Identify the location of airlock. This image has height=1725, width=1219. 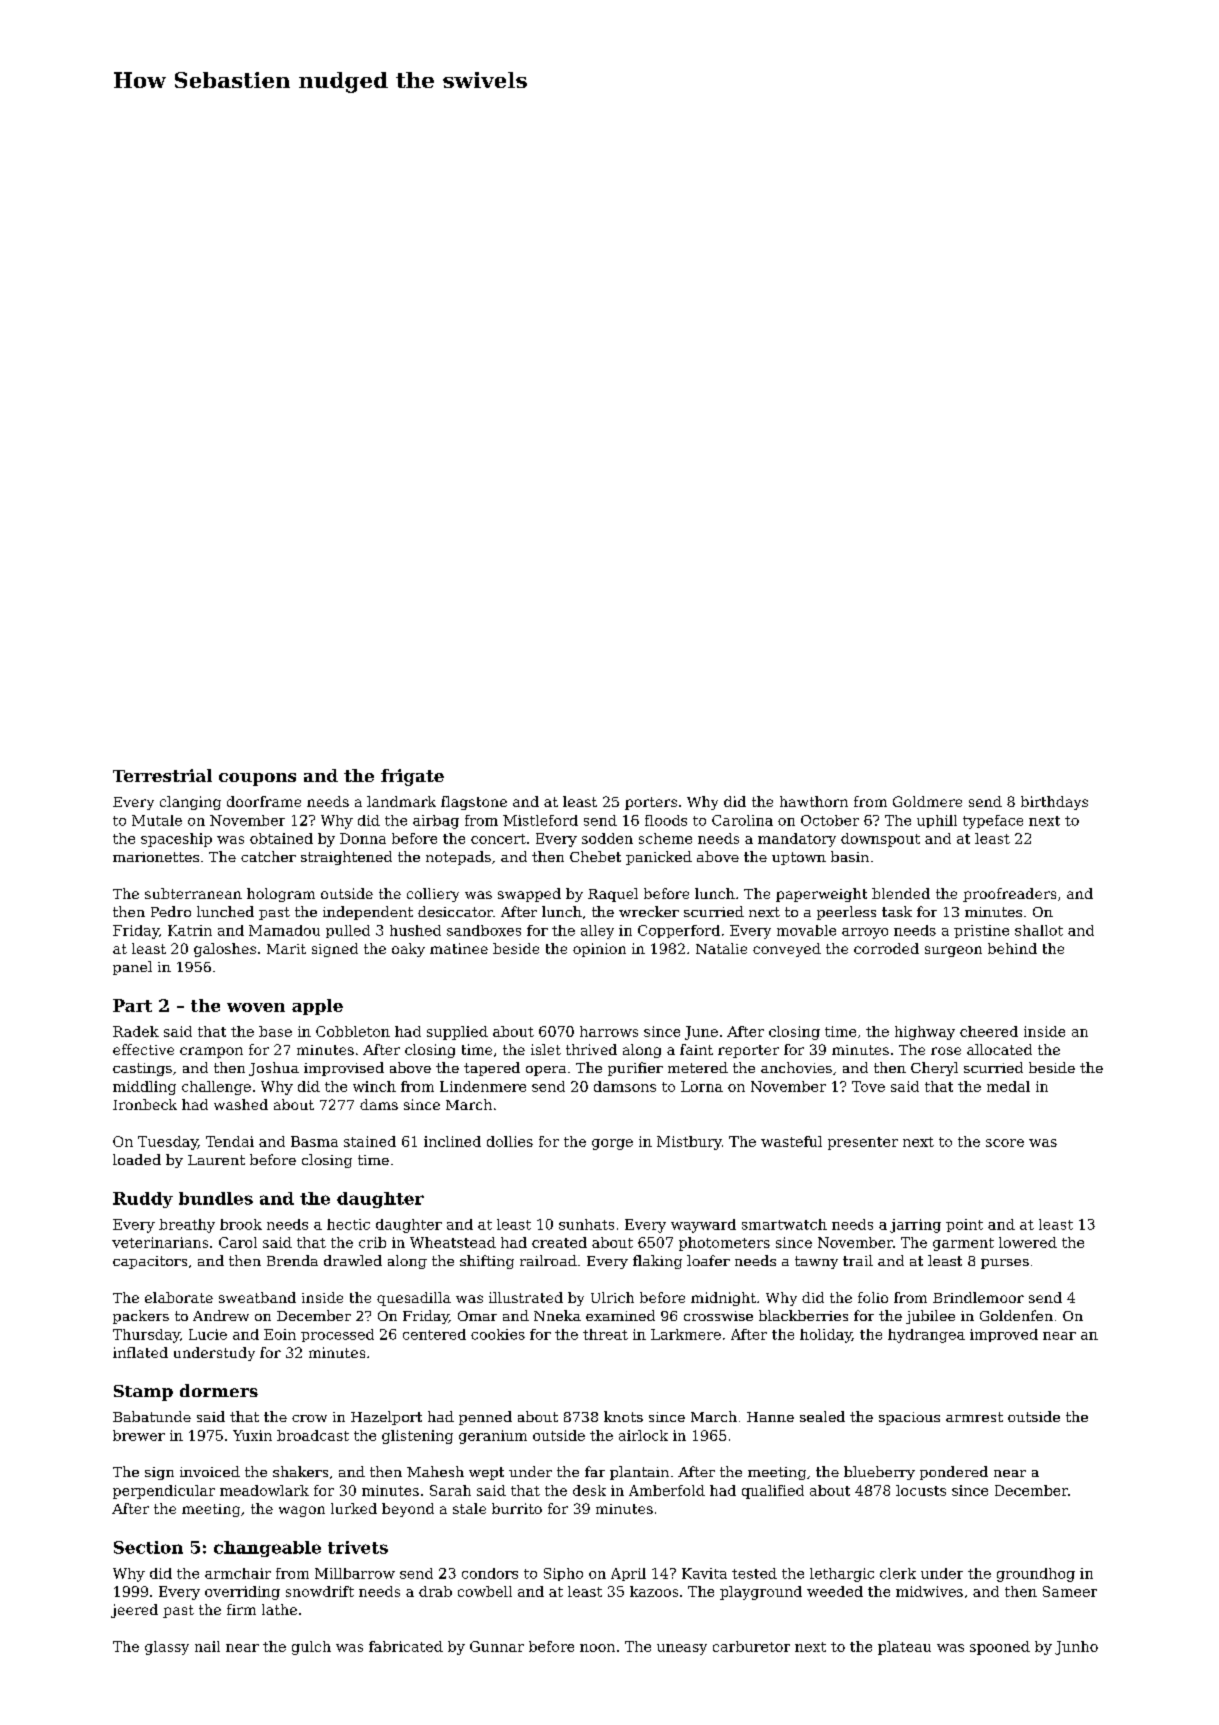
(643, 1435).
